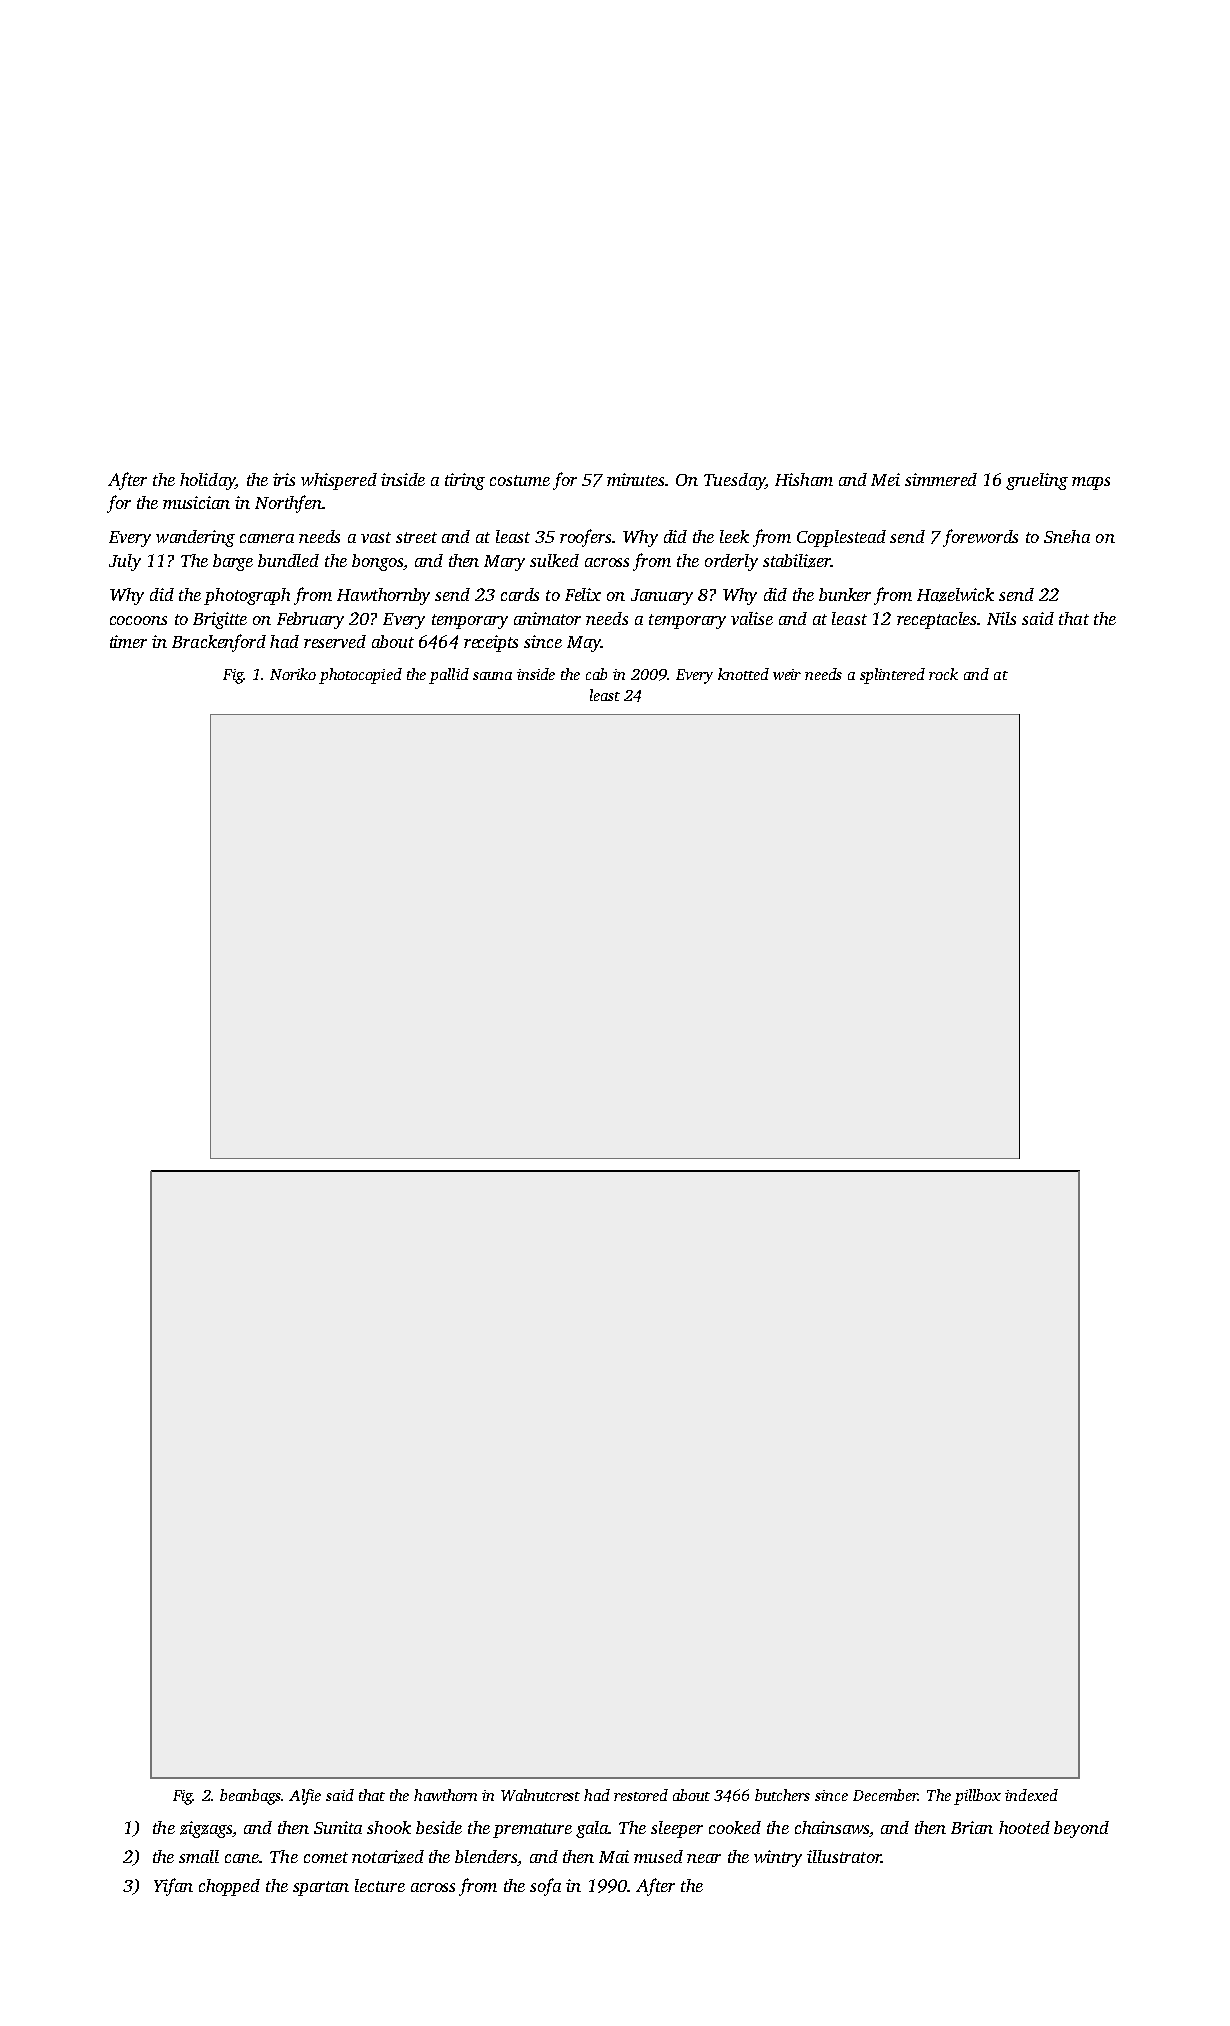 This screenshot has width=1230, height=2026. What do you see at coordinates (250, 1797) in the screenshot?
I see `beanbags` at bounding box center [250, 1797].
